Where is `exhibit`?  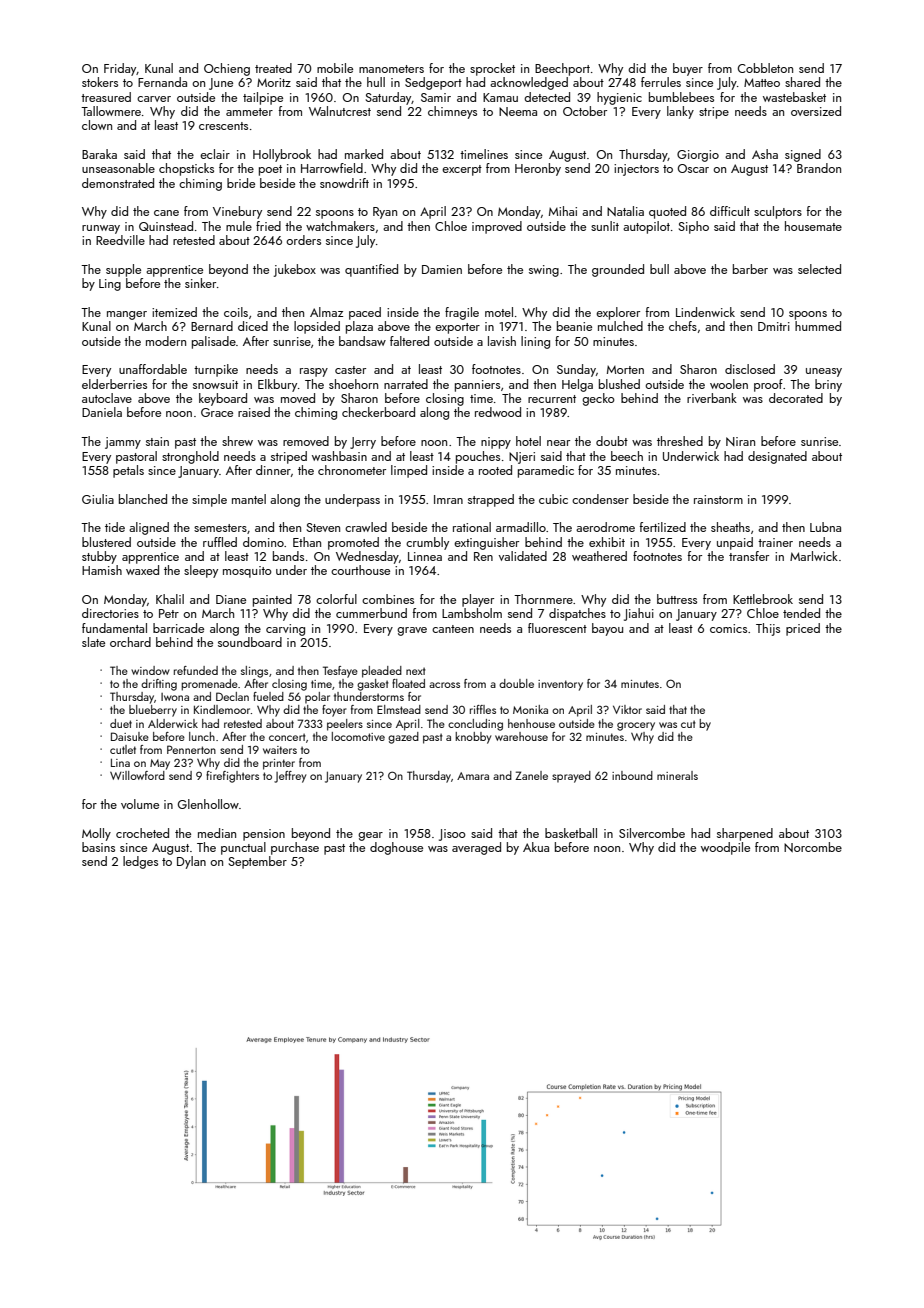
exhibit is located at coordinates (607, 542).
